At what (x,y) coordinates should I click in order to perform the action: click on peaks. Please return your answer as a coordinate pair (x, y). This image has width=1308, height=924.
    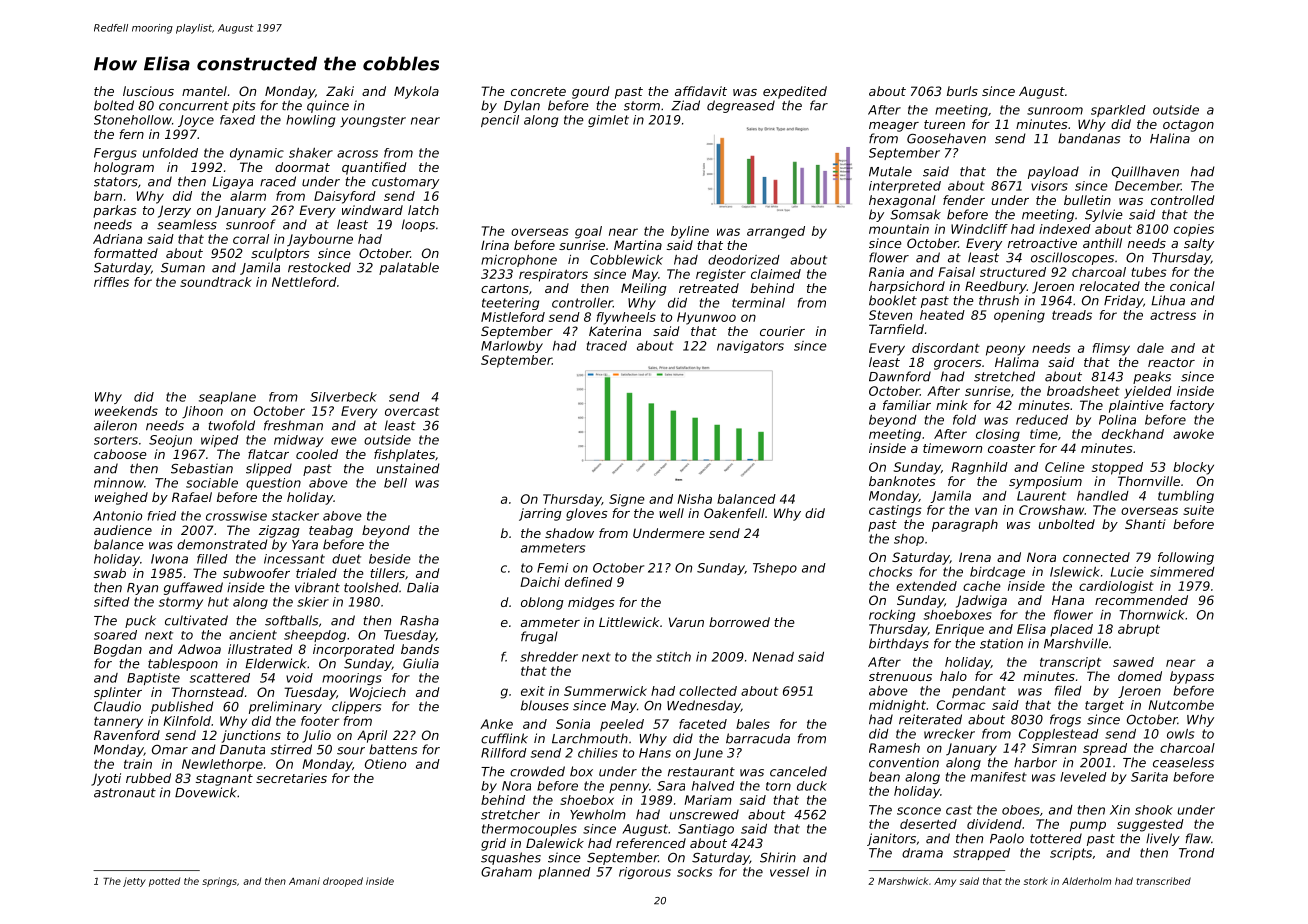
    Looking at the image, I should click on (1152, 377).
